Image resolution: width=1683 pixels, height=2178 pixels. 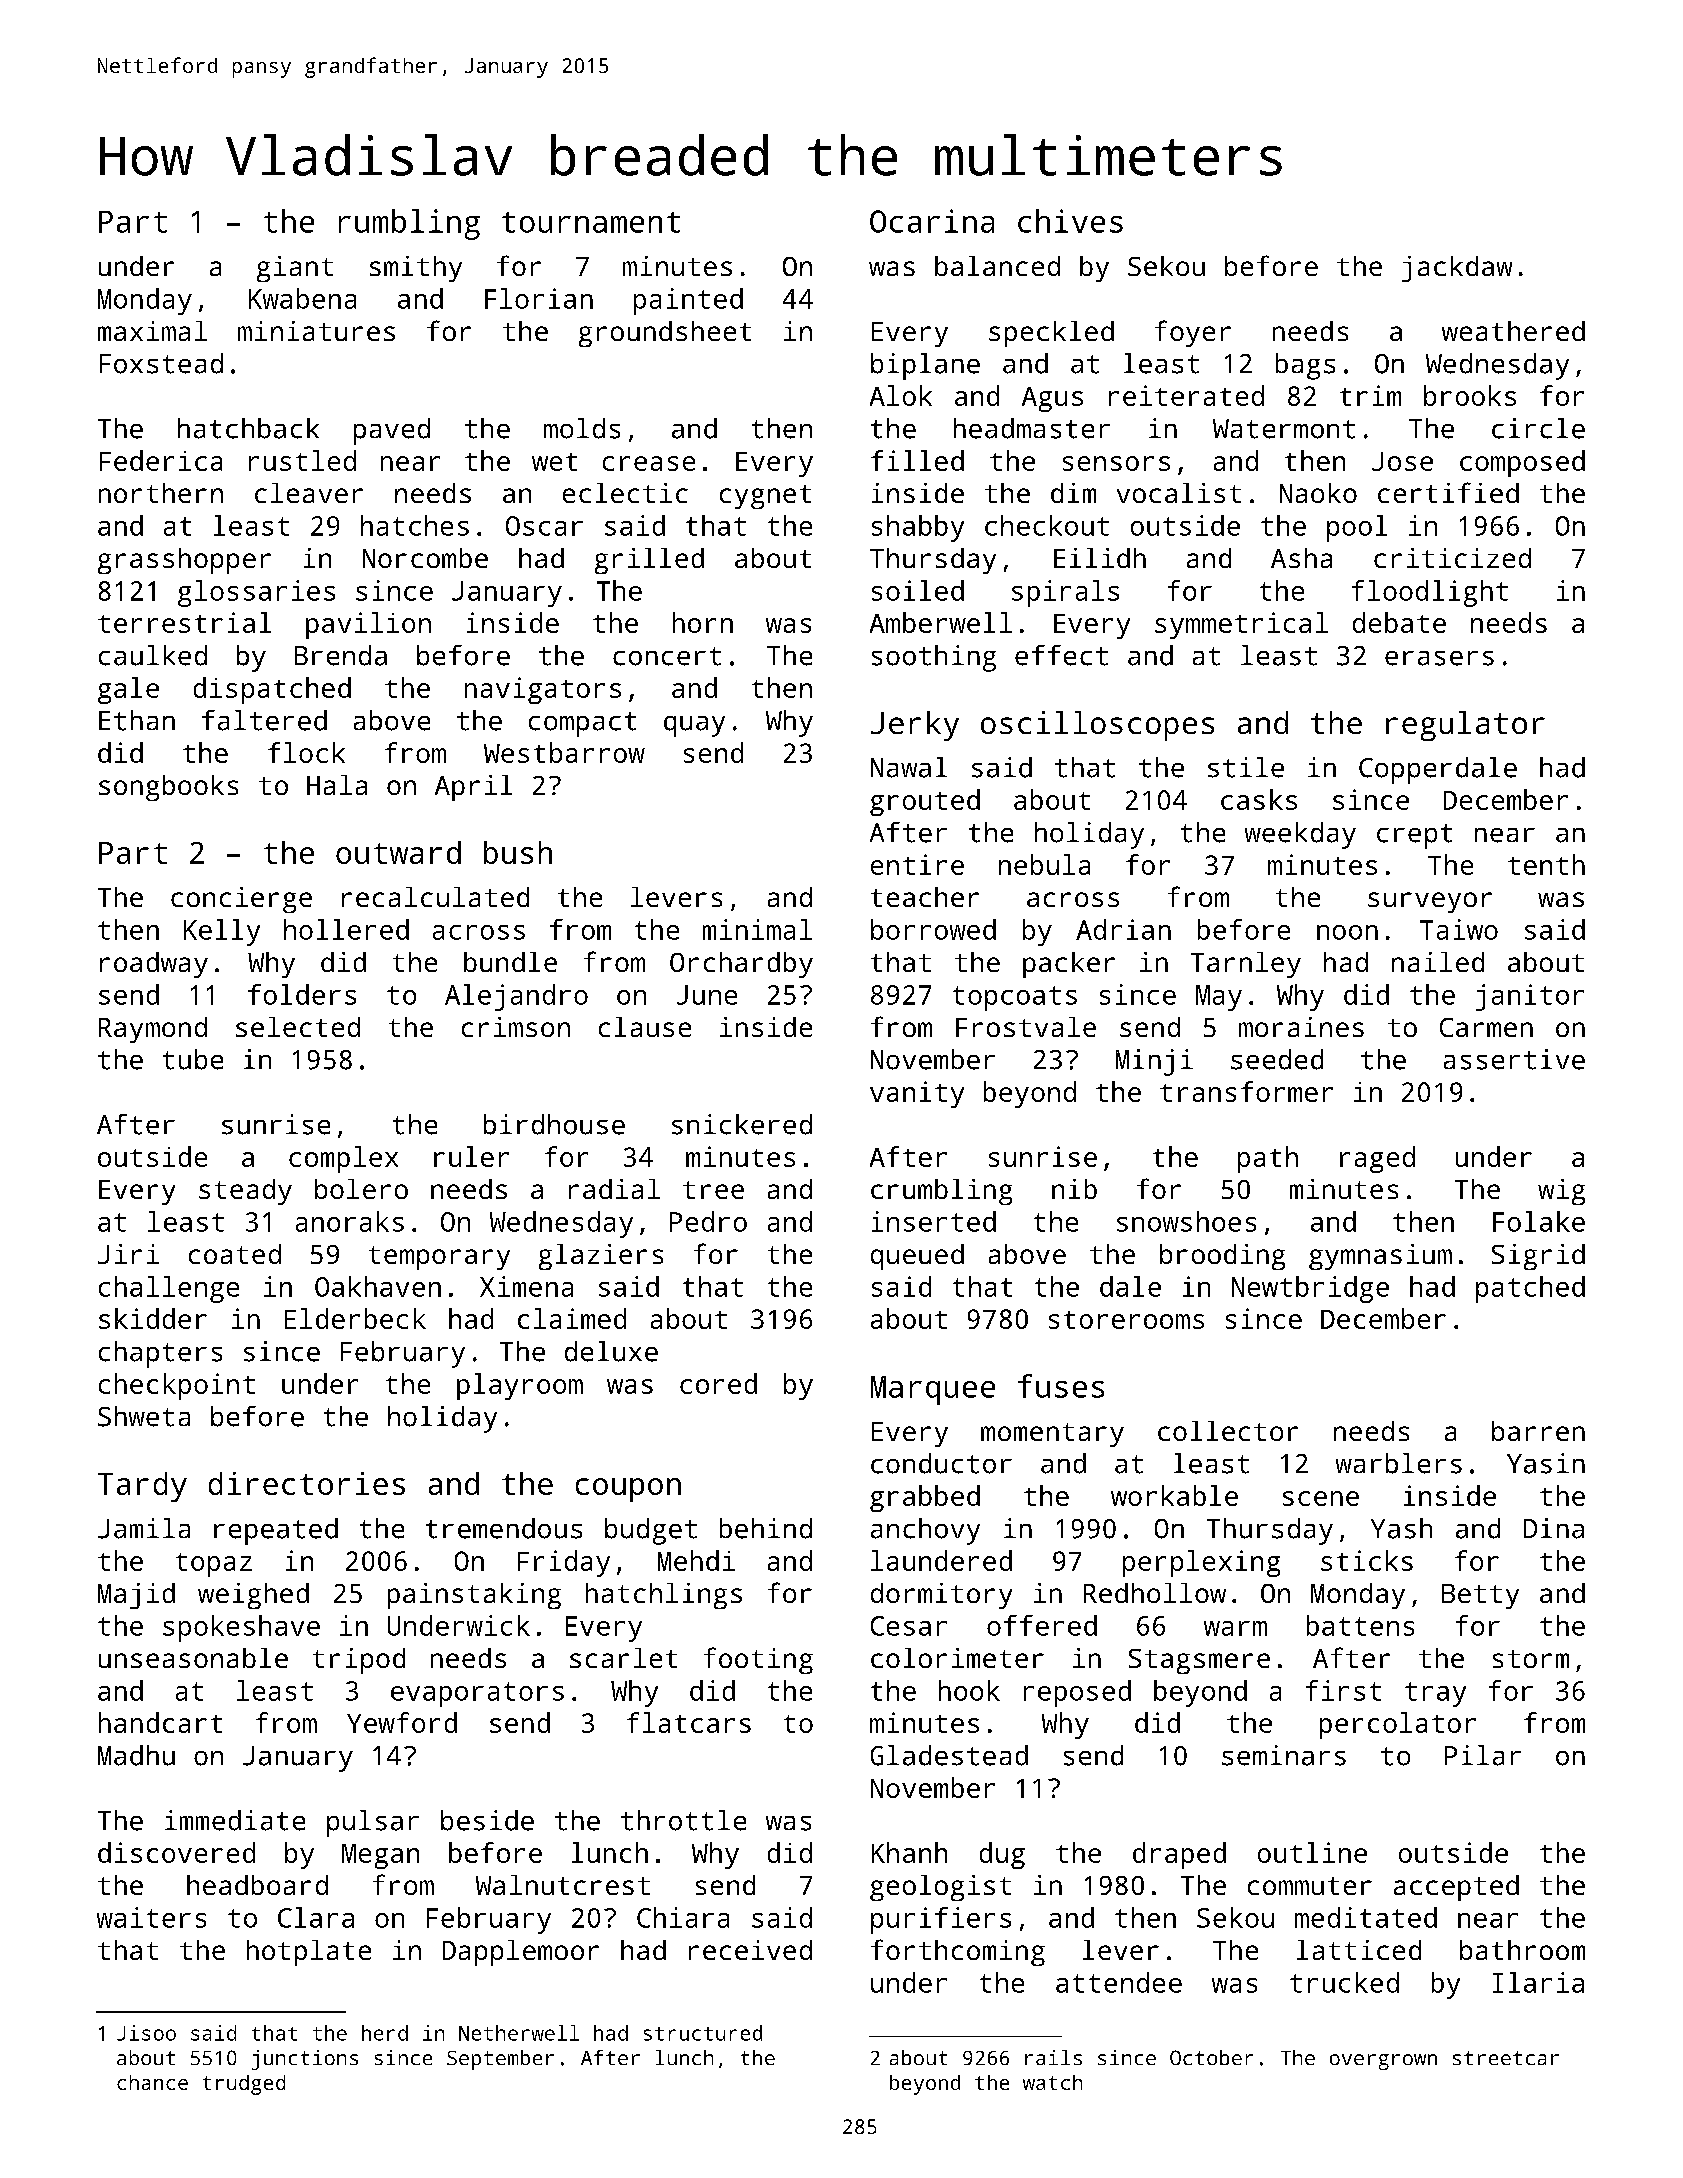 I want to click on painted, so click(x=688, y=301).
